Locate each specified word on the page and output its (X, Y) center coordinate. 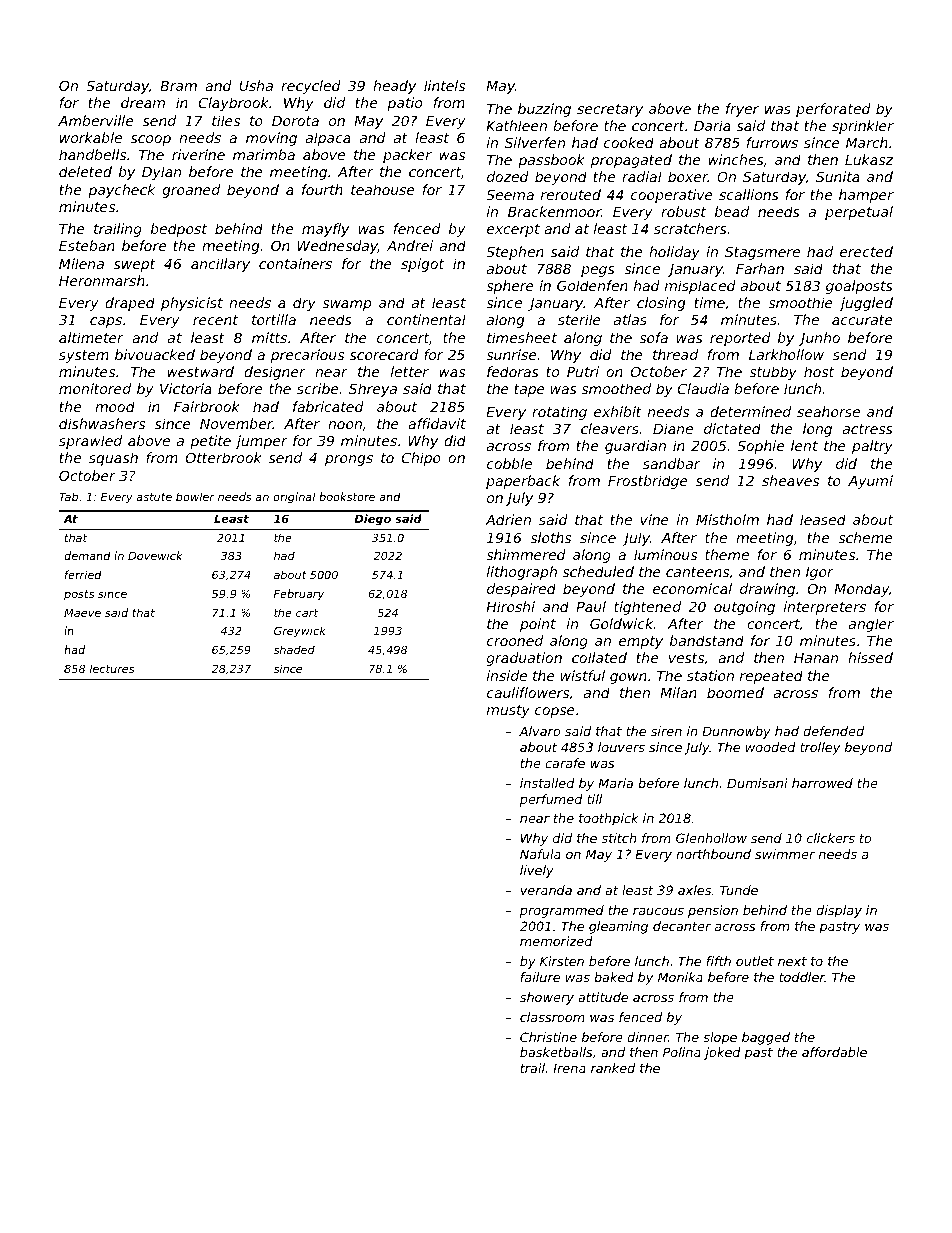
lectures (112, 668)
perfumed (551, 800)
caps (106, 322)
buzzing (544, 110)
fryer (742, 110)
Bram (178, 86)
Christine (548, 1037)
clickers (831, 838)
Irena (569, 1068)
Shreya (373, 390)
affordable (834, 1052)
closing (661, 304)
